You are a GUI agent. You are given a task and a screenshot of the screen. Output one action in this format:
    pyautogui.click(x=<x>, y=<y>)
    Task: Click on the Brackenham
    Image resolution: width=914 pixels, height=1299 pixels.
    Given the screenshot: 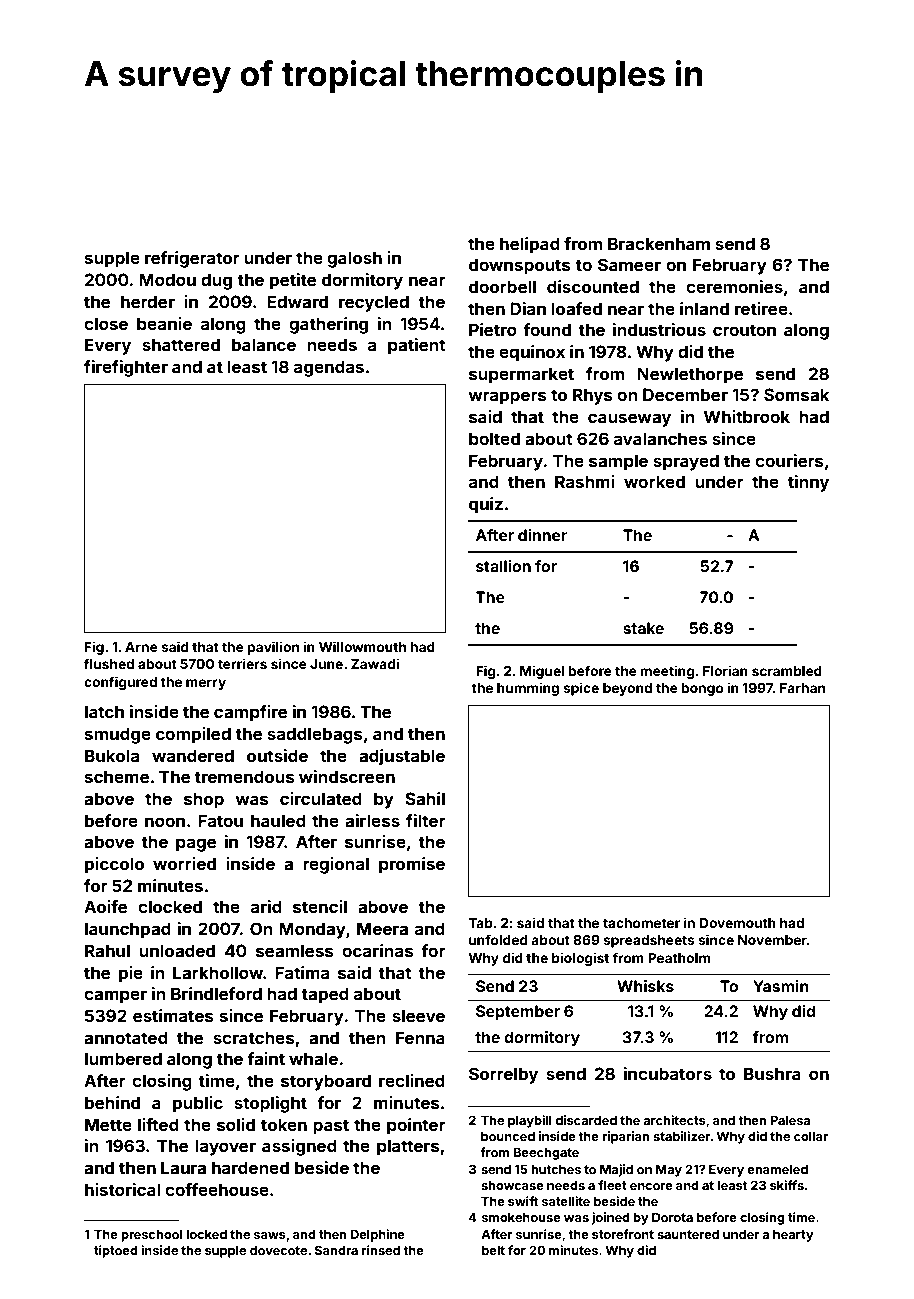 What is the action you would take?
    pyautogui.click(x=659, y=243)
